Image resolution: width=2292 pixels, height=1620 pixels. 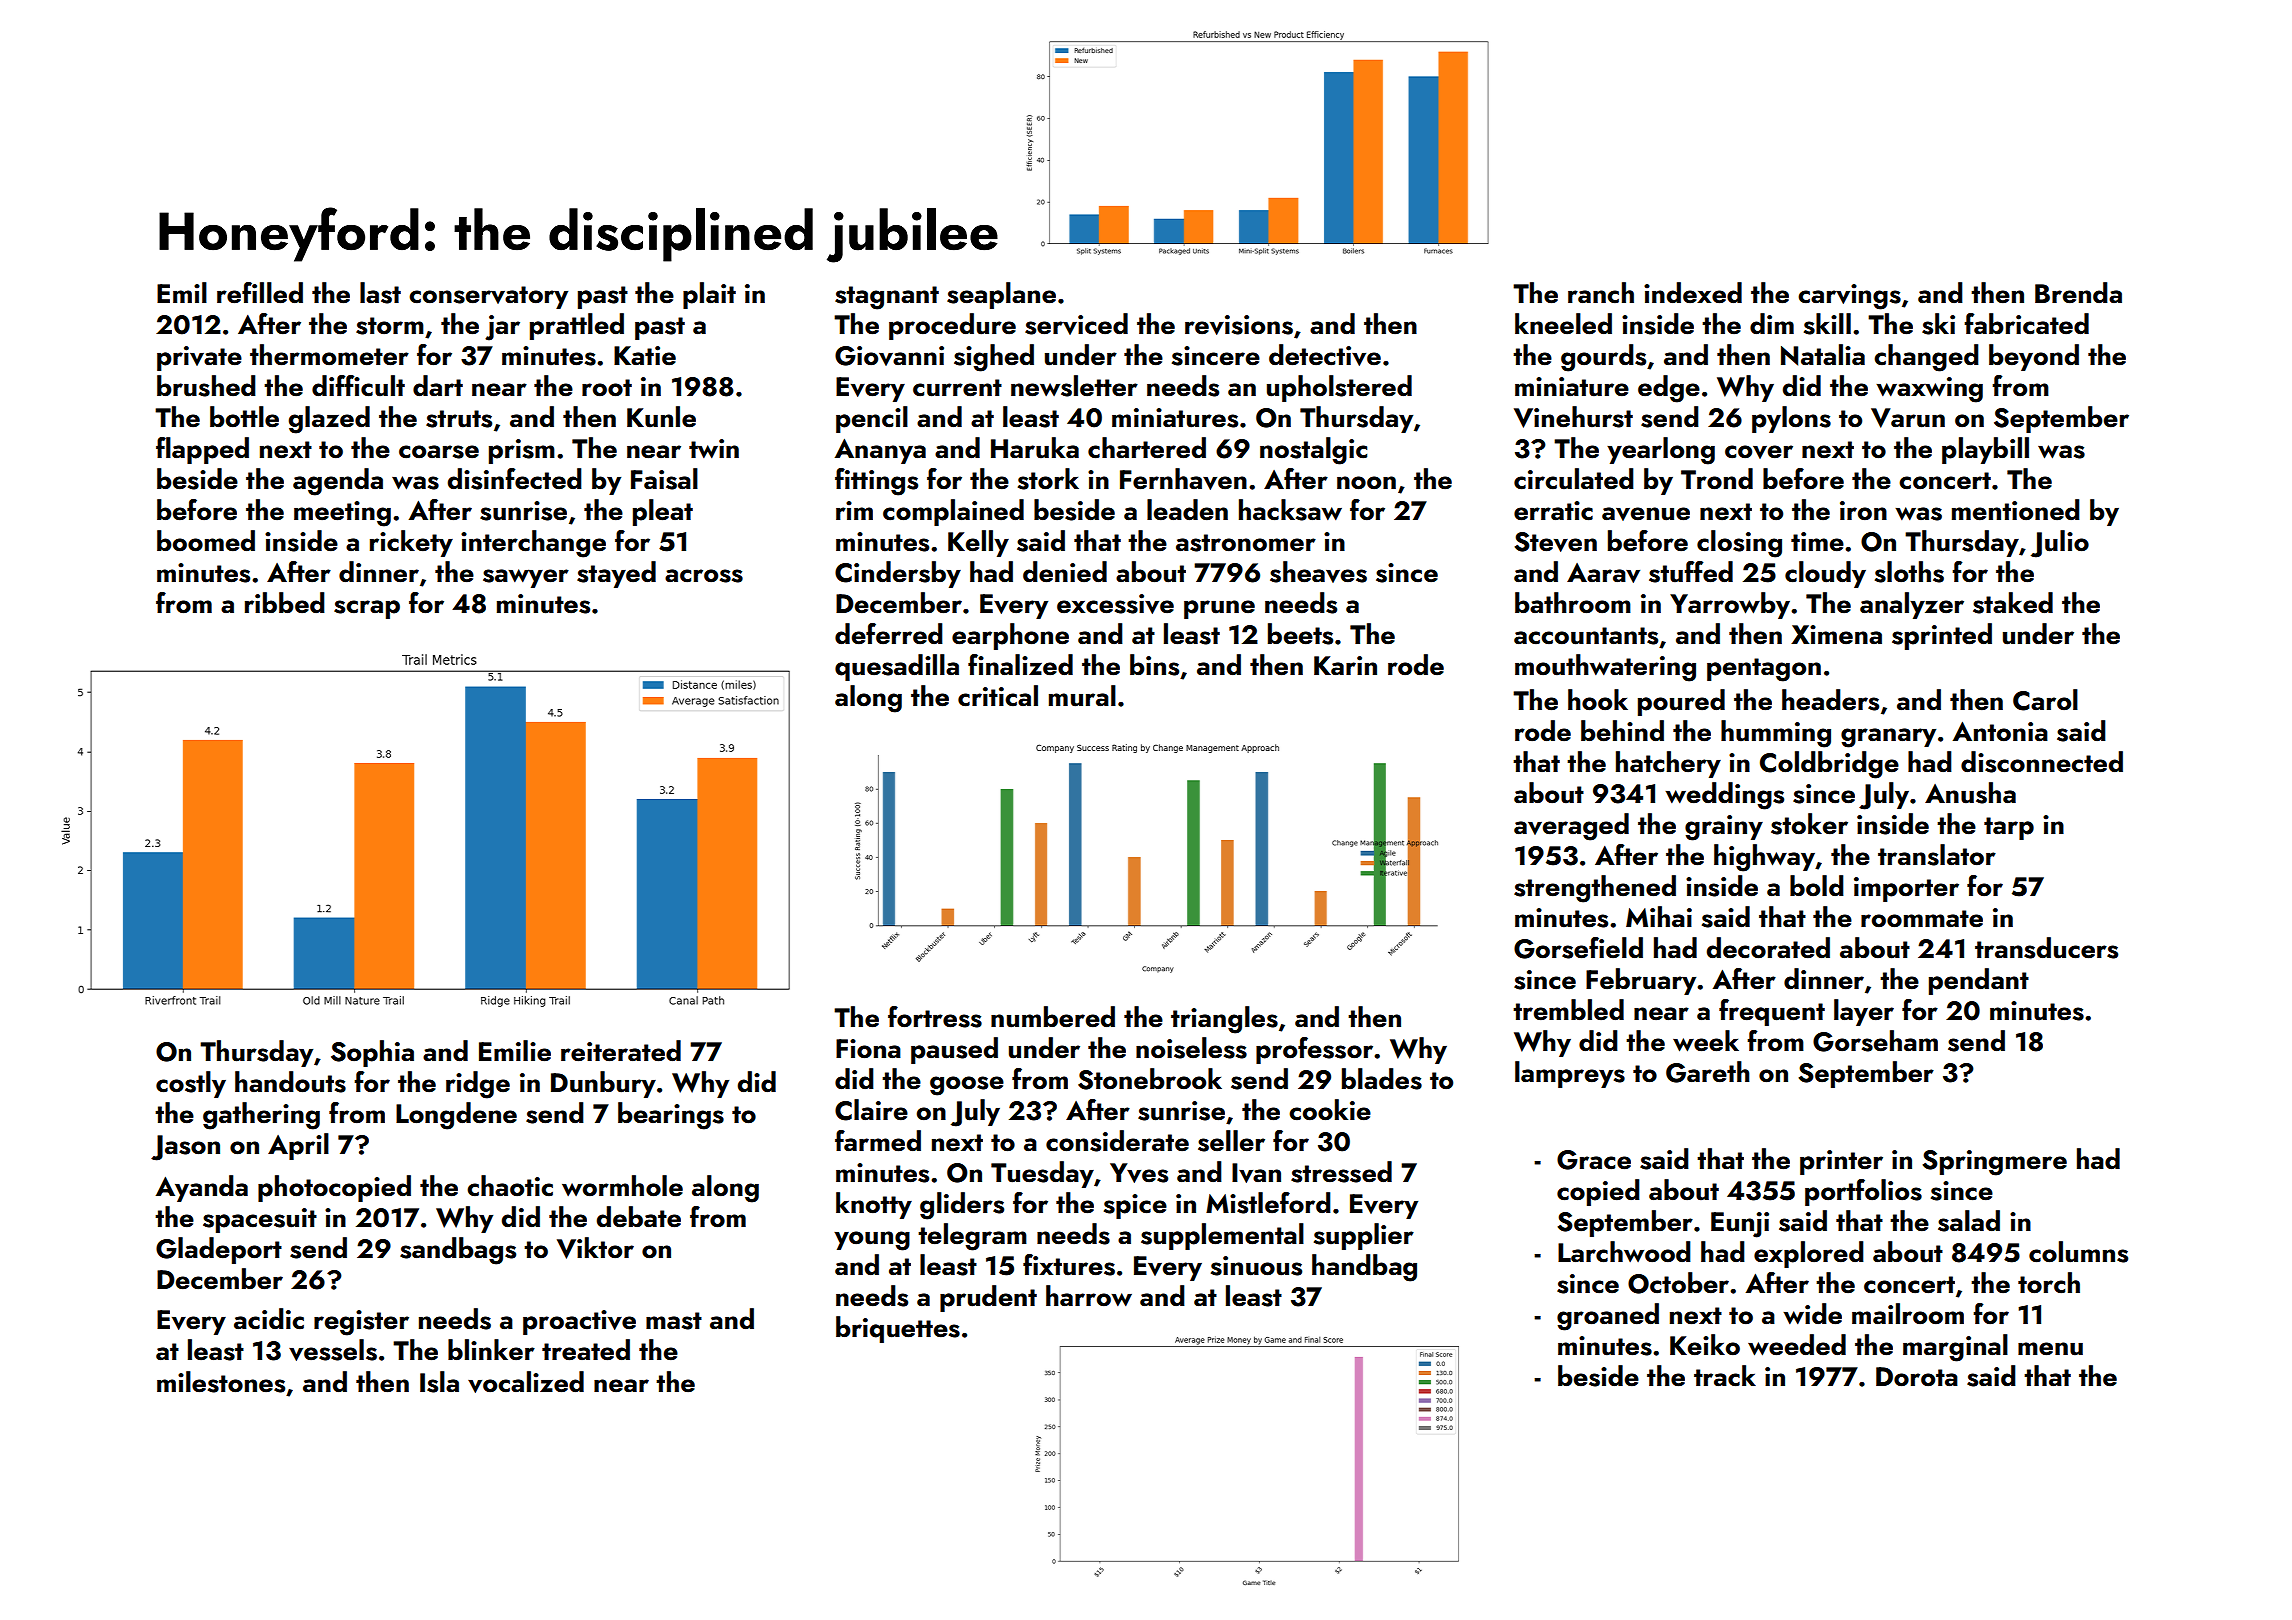 I want to click on pendant, so click(x=1979, y=981).
